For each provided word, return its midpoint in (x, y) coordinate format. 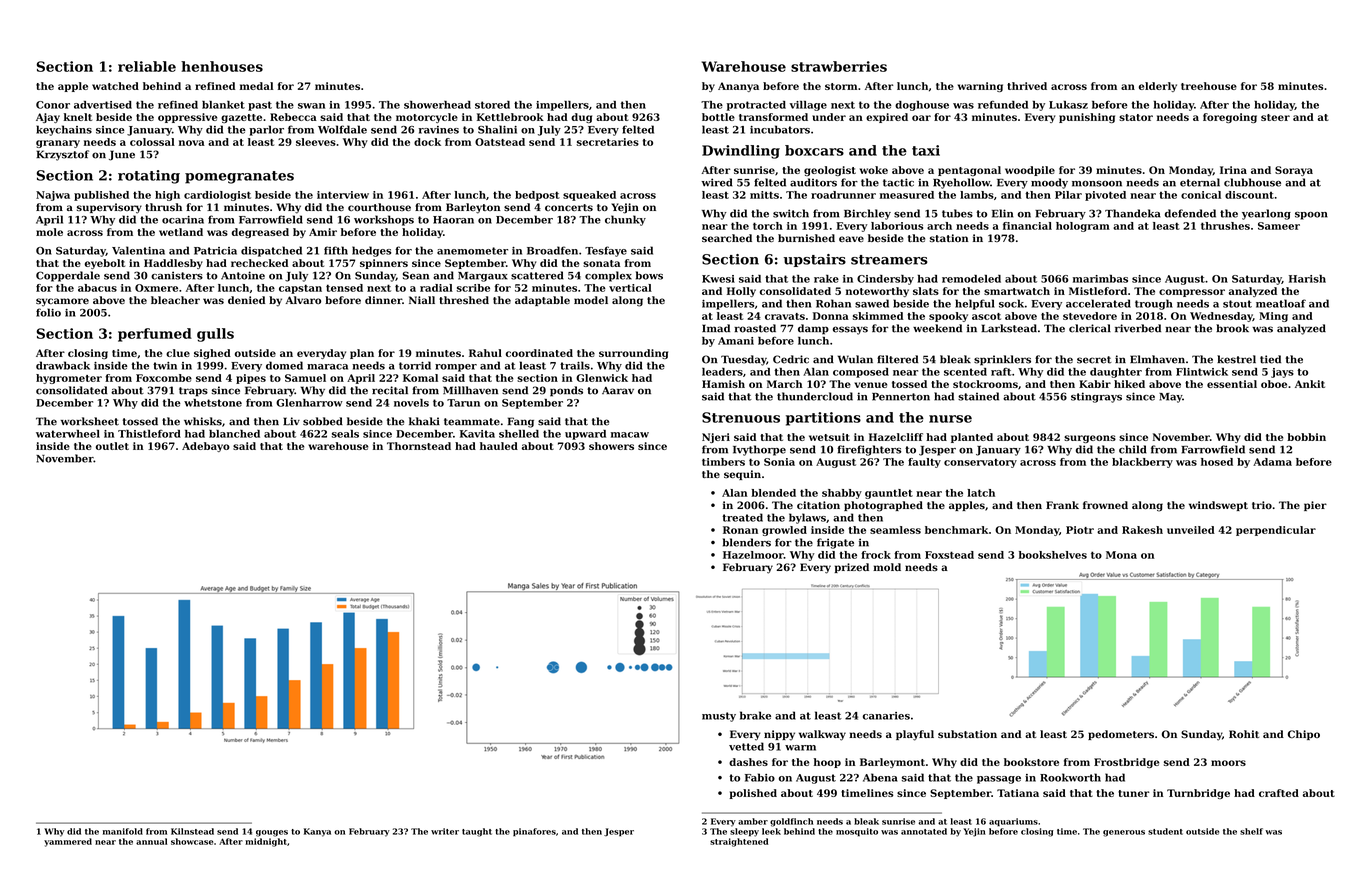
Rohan (833, 303)
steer (1275, 117)
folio (48, 312)
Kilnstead (192, 831)
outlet (112, 446)
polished (753, 794)
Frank (1062, 505)
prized (852, 568)
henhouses (222, 66)
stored (492, 105)
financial (1027, 226)
